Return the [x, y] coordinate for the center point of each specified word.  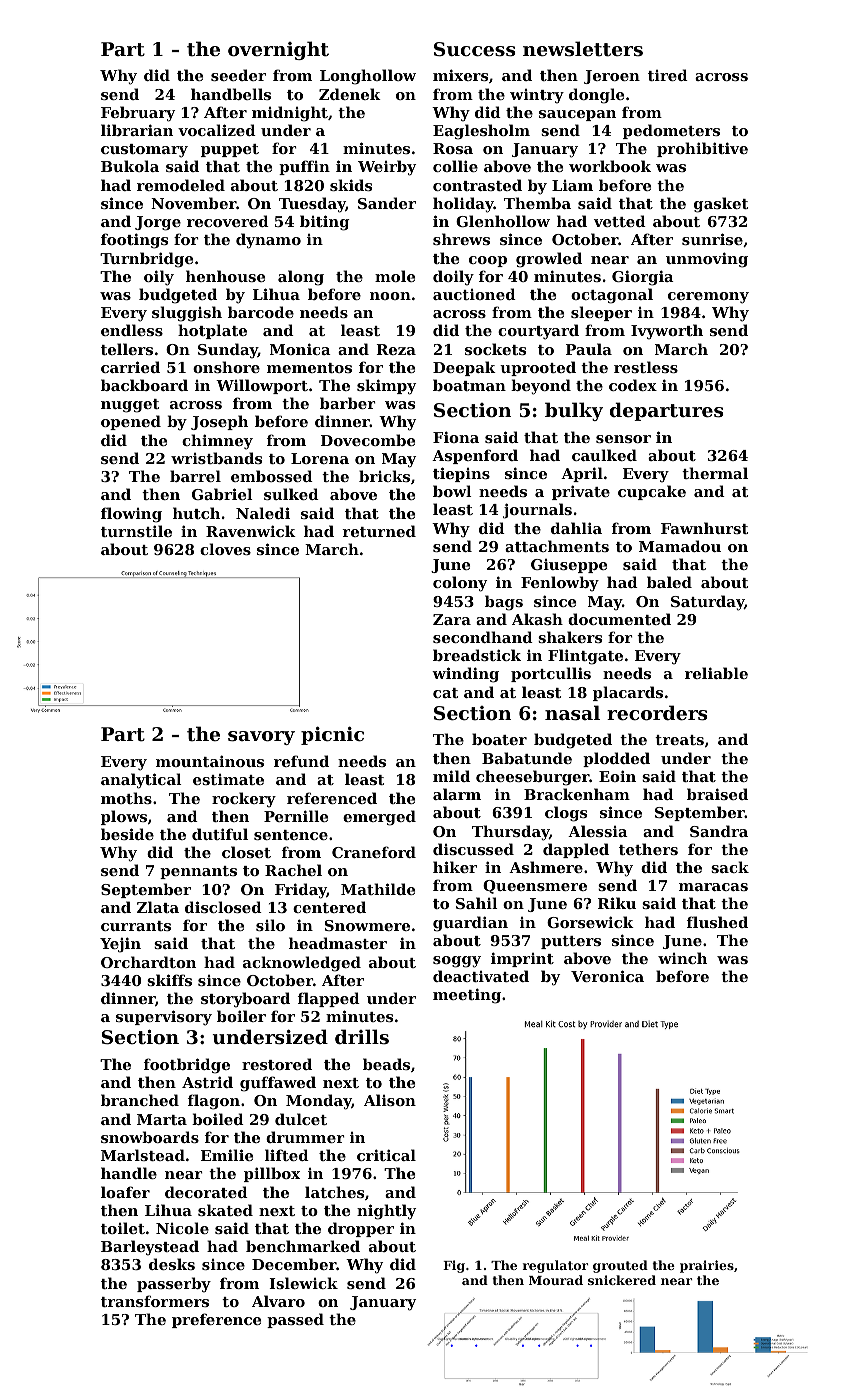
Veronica [607, 976]
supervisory [164, 1018]
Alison [390, 1100]
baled [669, 582]
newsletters [583, 49]
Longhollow [368, 77]
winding [465, 675]
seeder [238, 75]
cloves [225, 549]
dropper [361, 1229]
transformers [155, 1301]
